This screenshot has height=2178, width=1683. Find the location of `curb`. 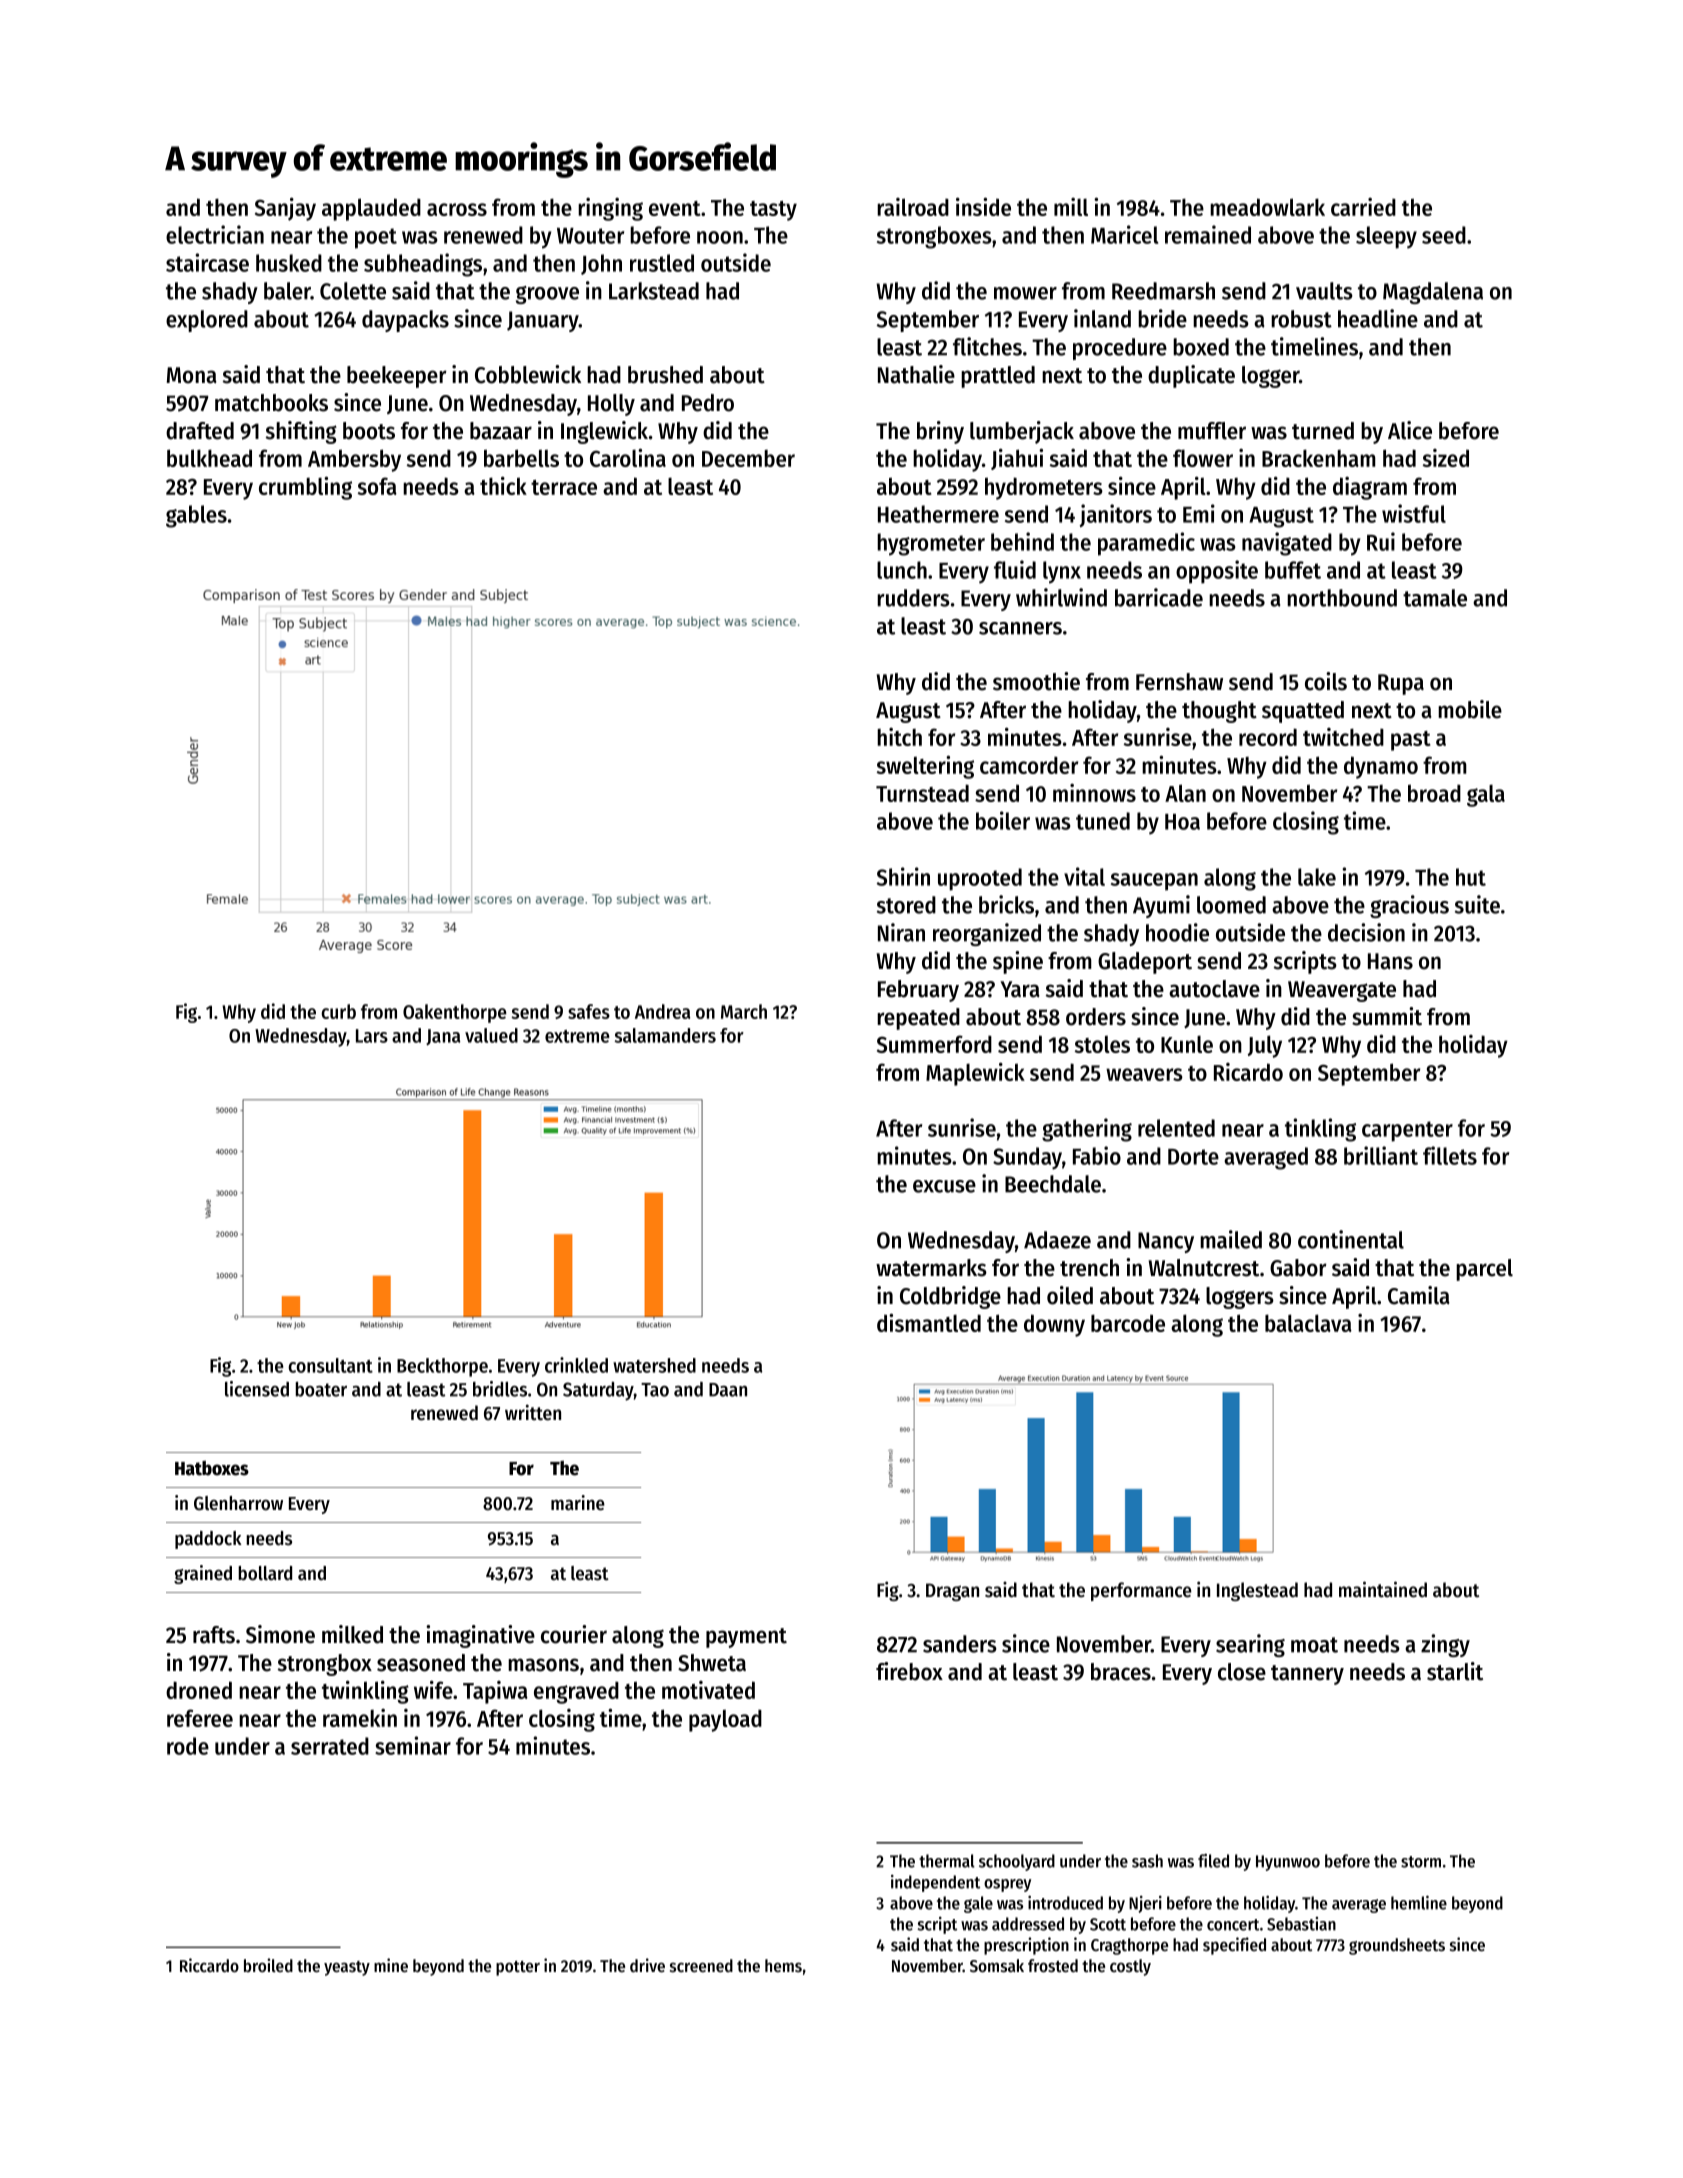

curb is located at coordinates (338, 1011).
